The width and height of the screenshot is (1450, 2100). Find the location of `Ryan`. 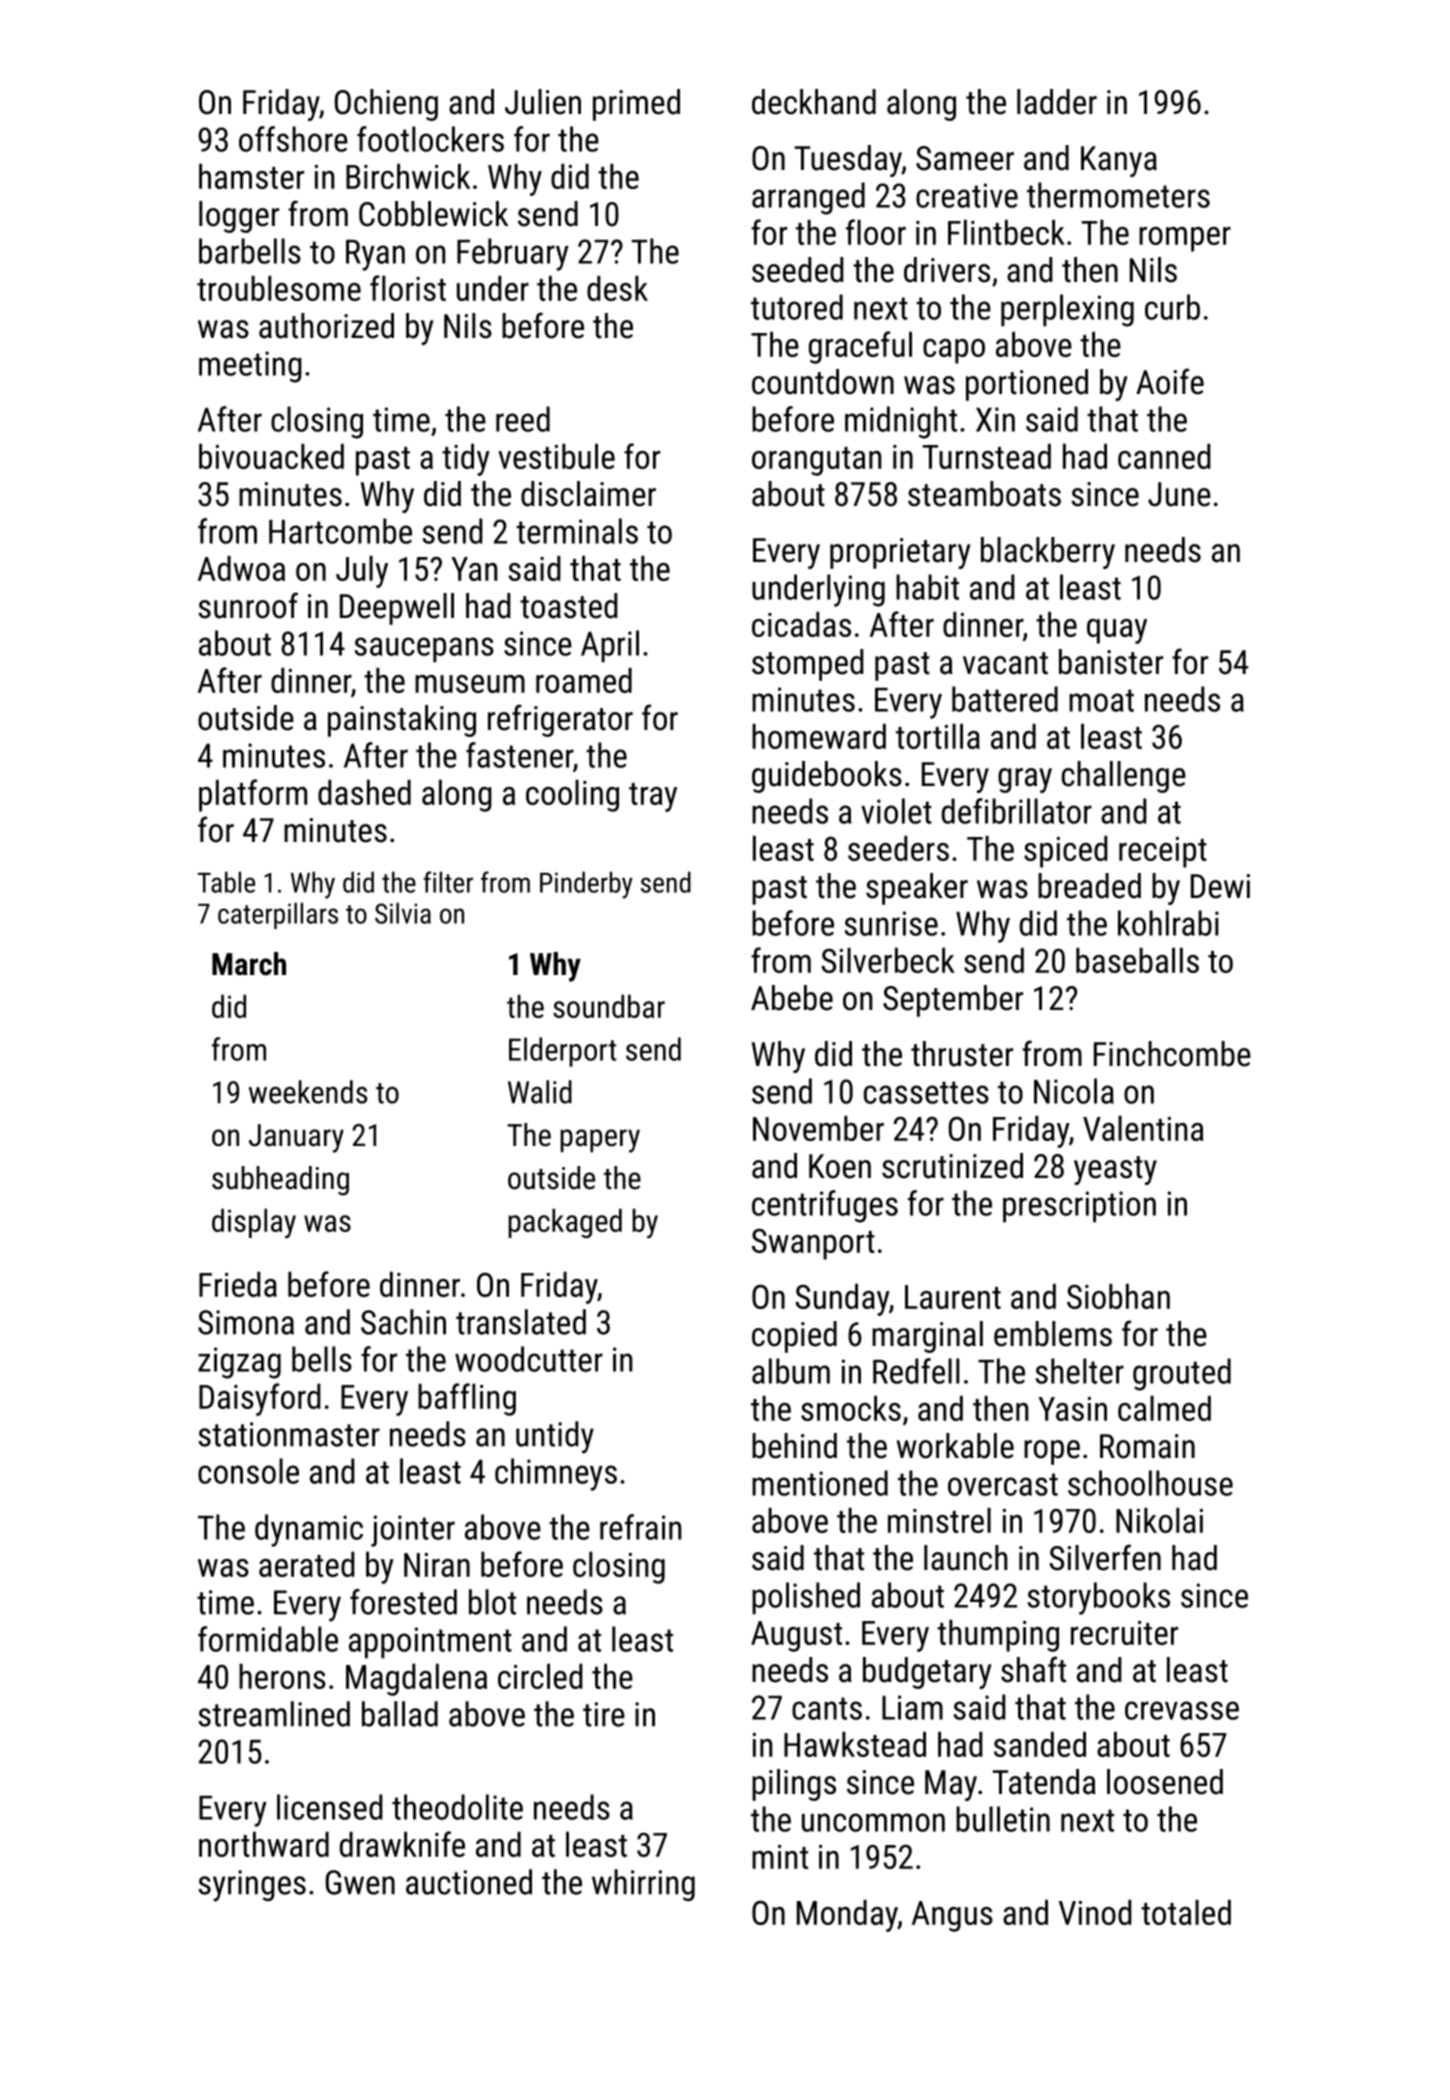

Ryan is located at coordinates (375, 255).
